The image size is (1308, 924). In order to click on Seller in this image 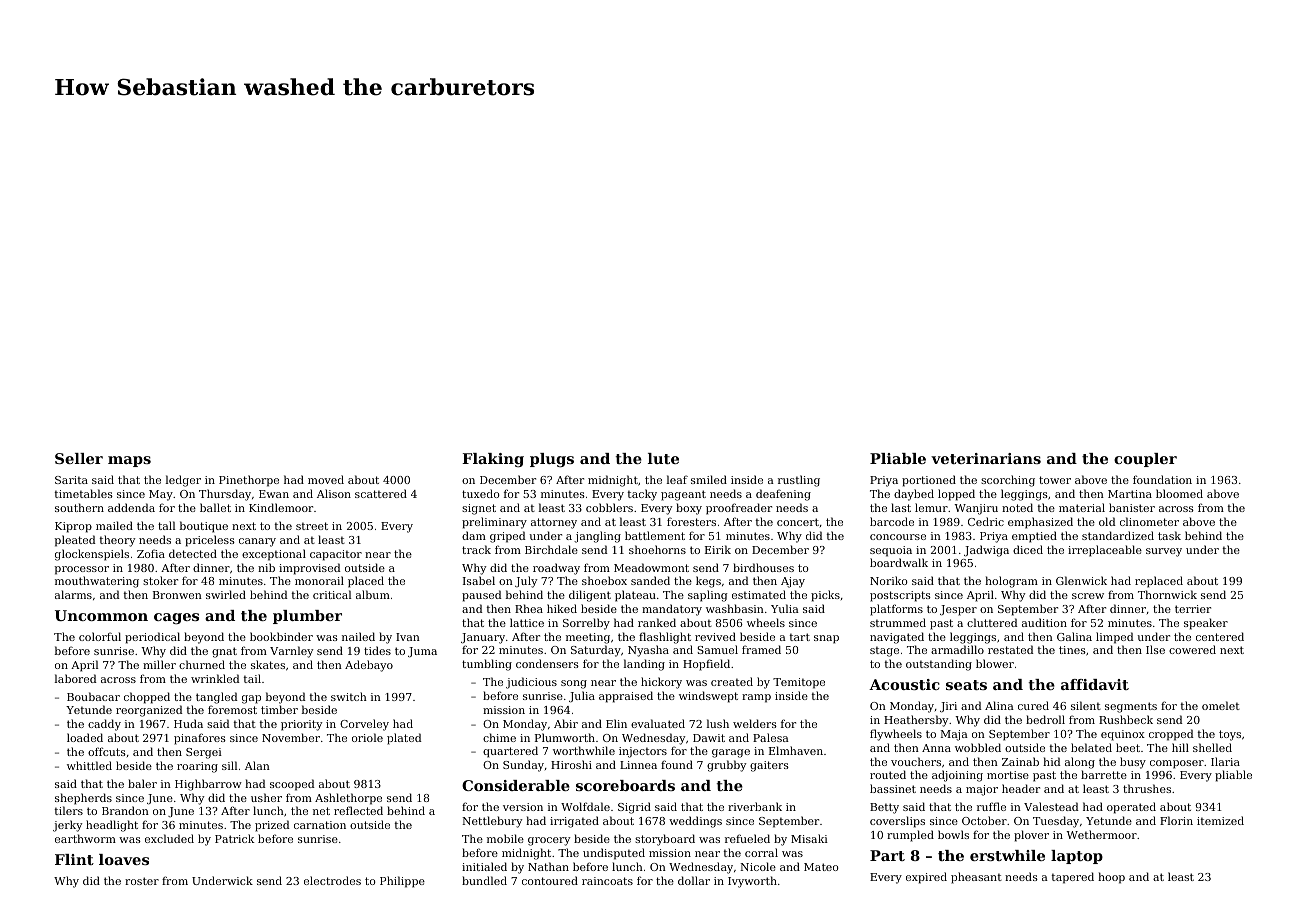, I will do `click(79, 458)`.
